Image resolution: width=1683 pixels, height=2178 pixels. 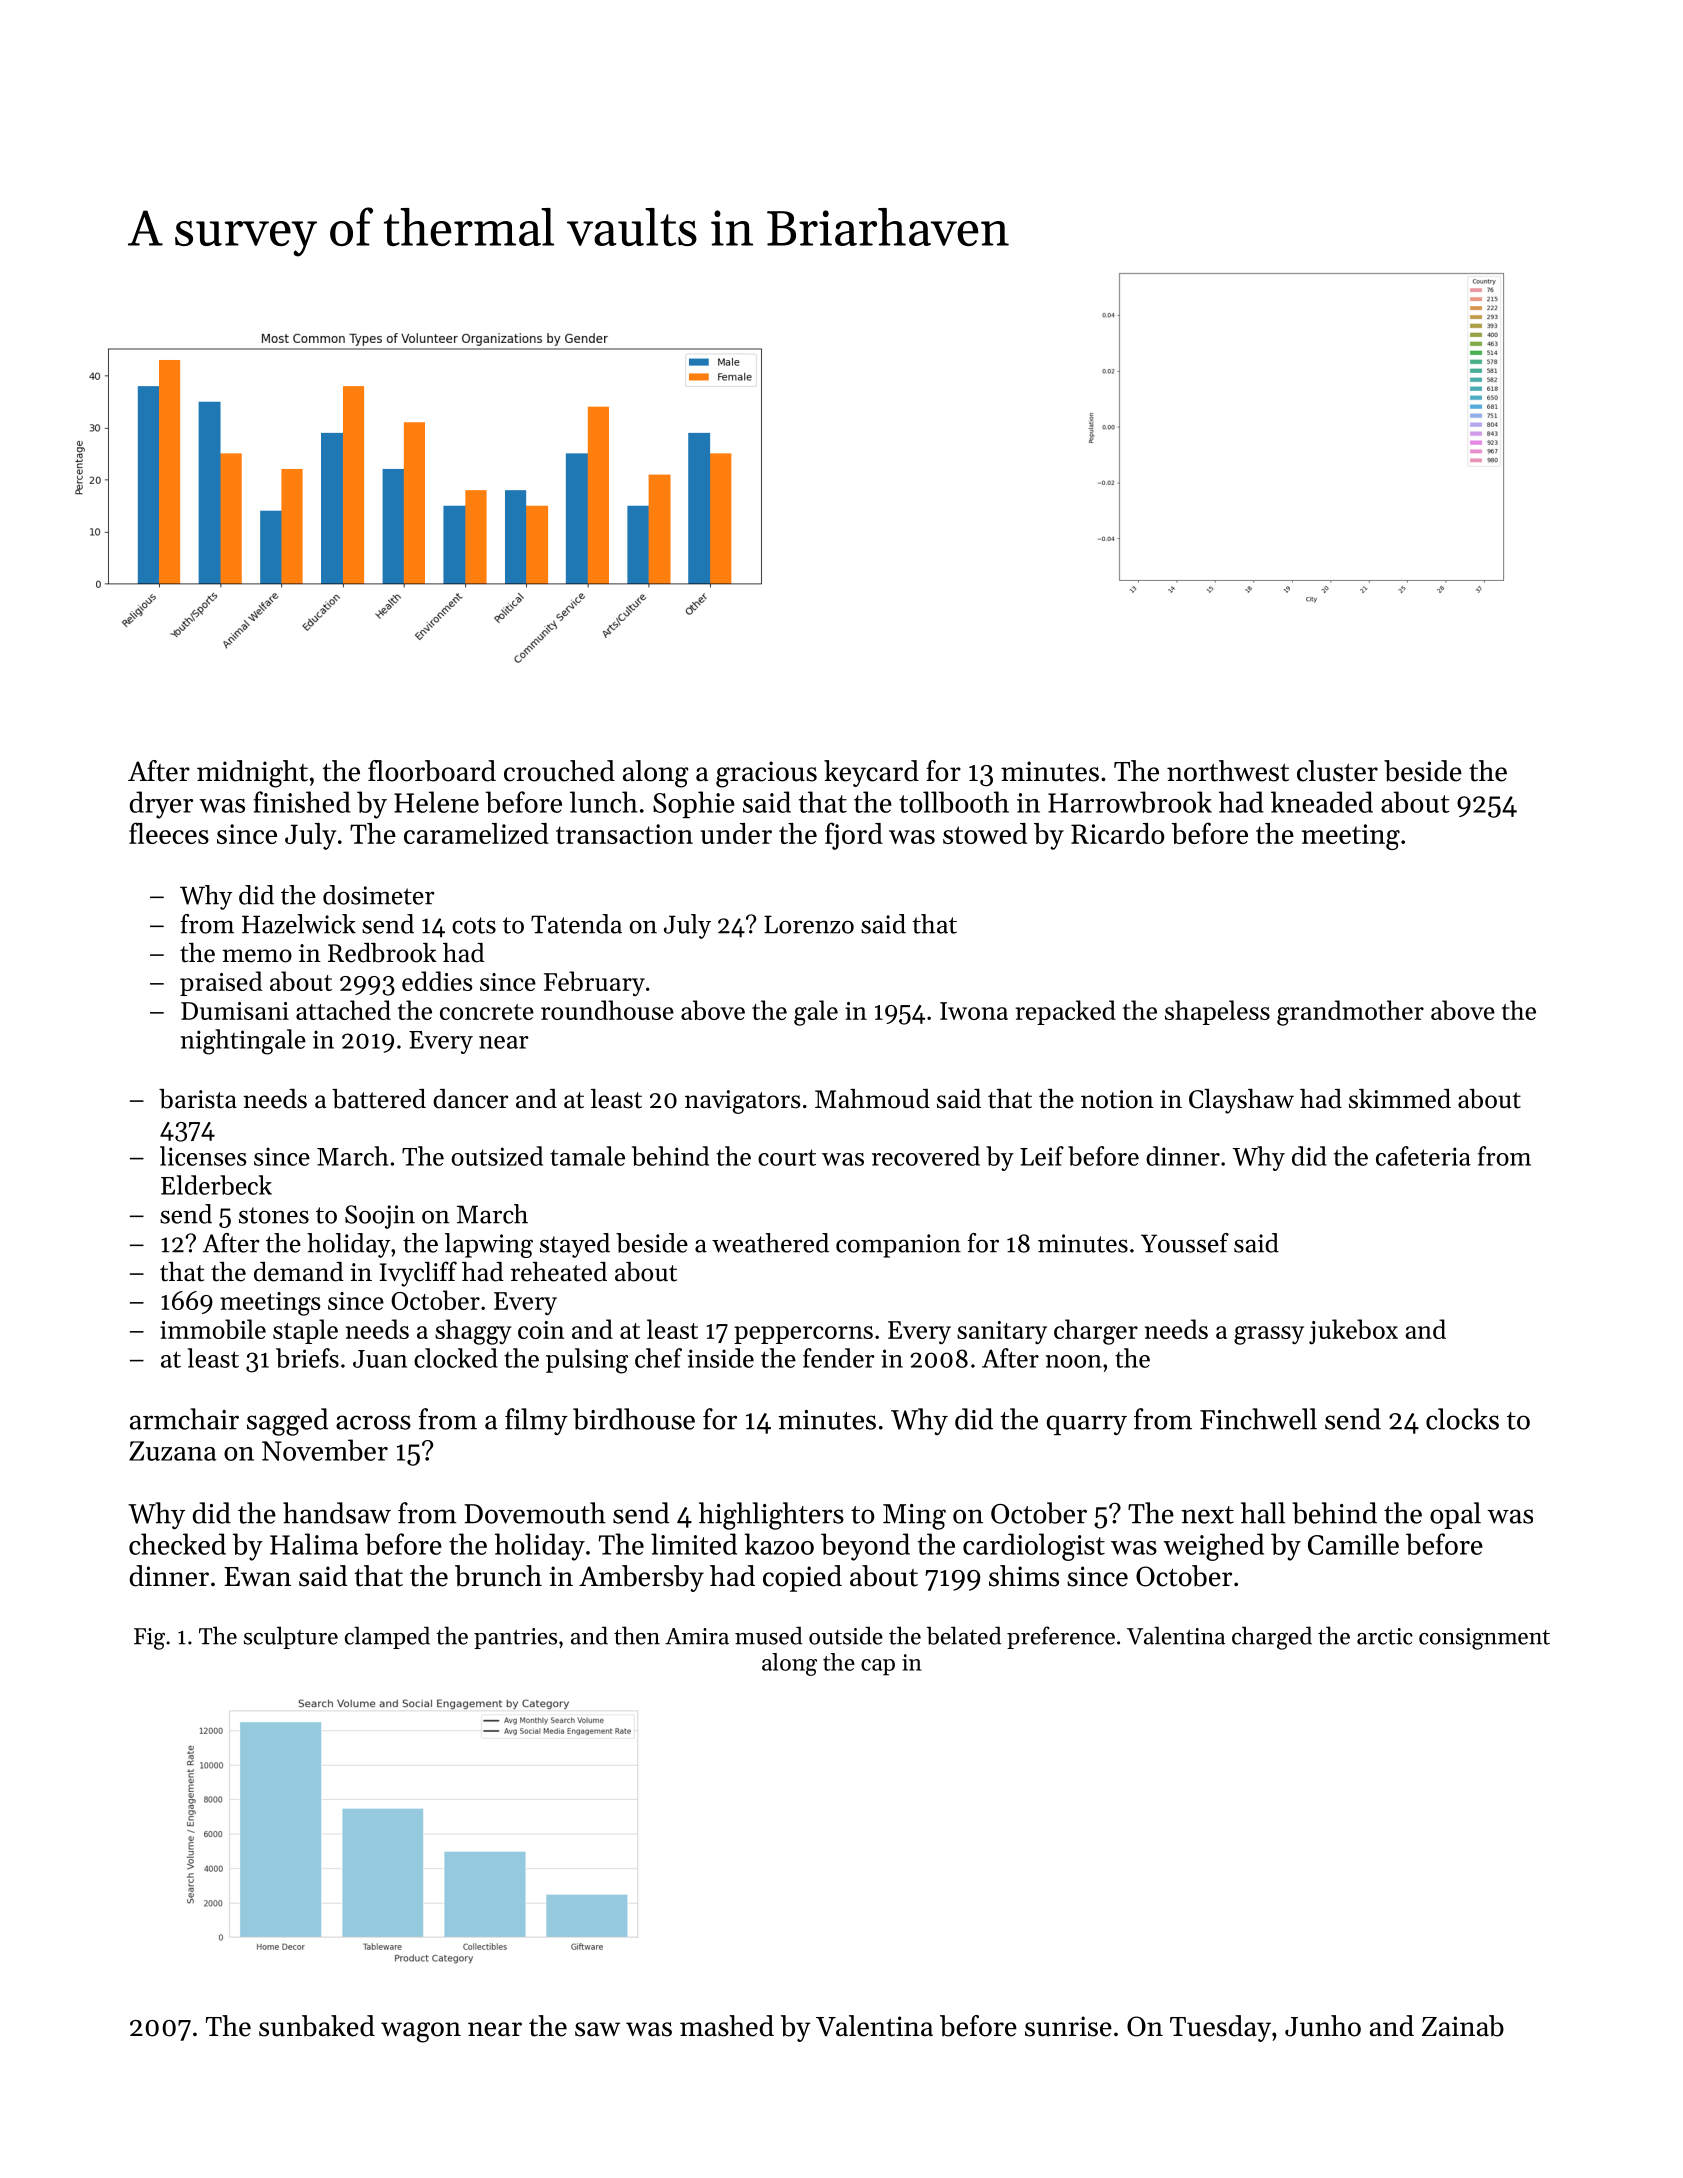 What do you see at coordinates (575, 1245) in the screenshot?
I see `stayed` at bounding box center [575, 1245].
